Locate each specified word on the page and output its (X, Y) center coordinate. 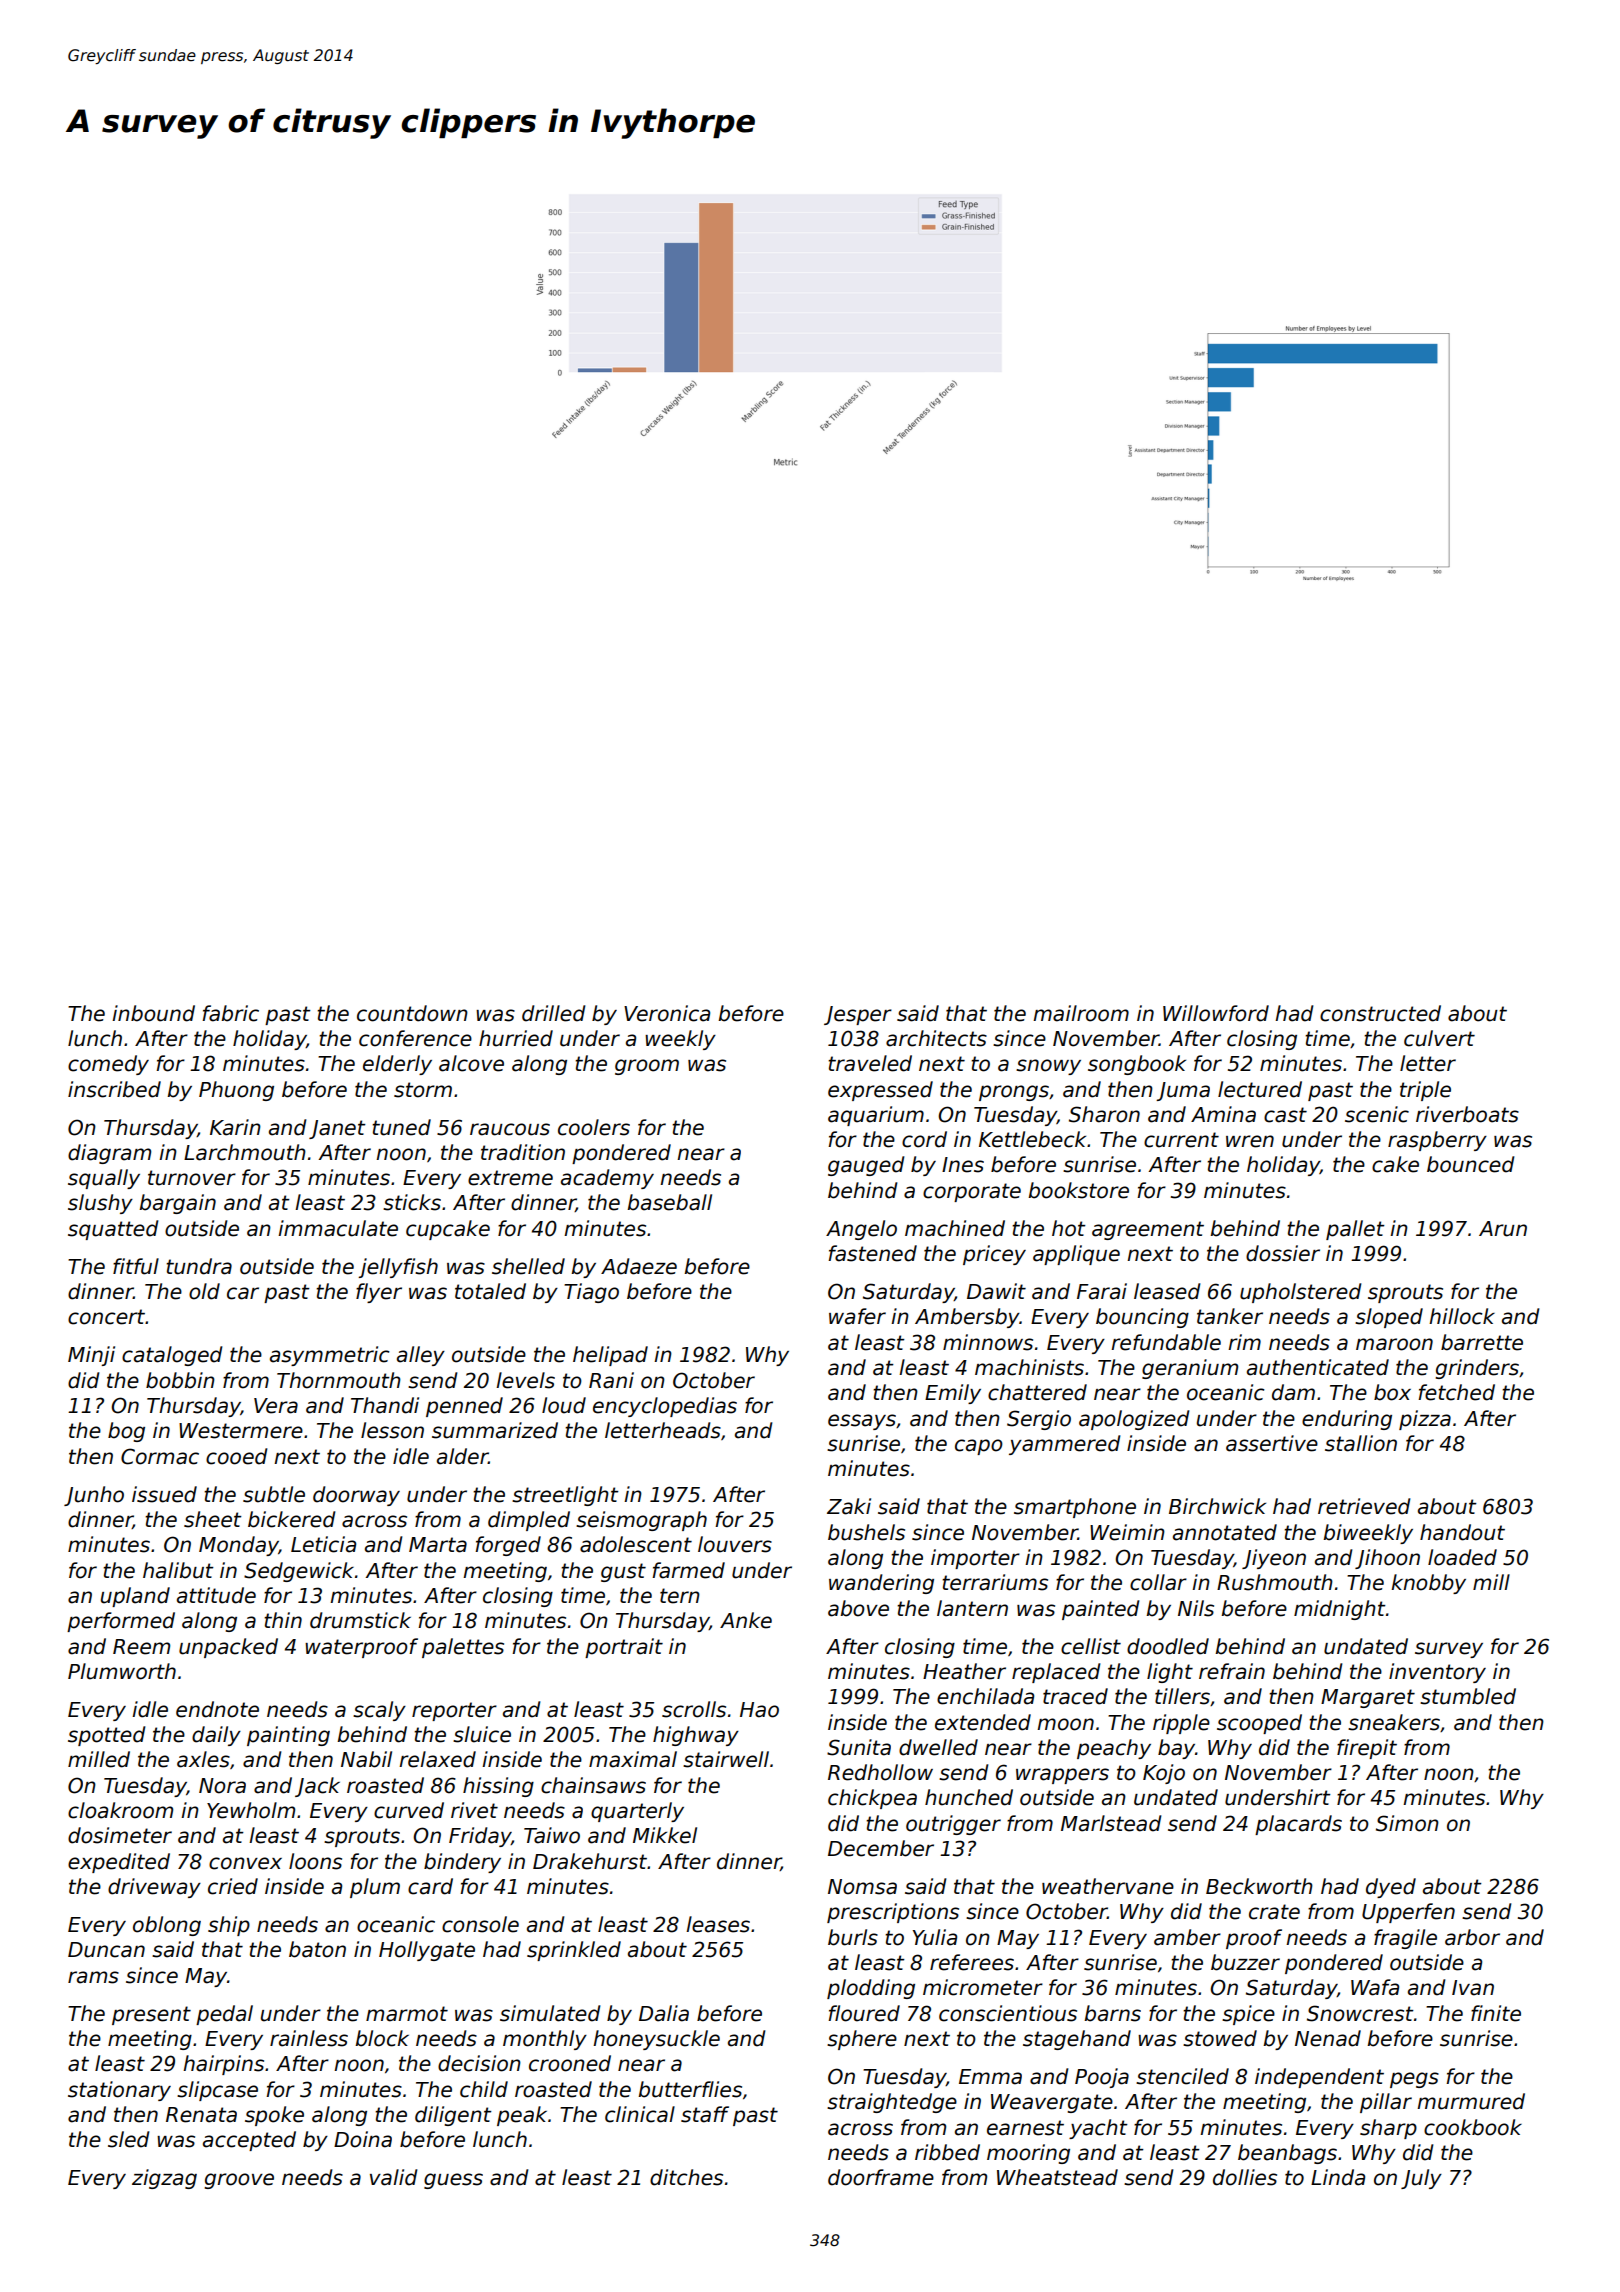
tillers (1182, 1696)
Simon (1407, 1823)
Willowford (1216, 1013)
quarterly (637, 1812)
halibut (178, 1570)
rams (93, 1977)
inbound (153, 1013)
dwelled (938, 1747)
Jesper (858, 1015)
